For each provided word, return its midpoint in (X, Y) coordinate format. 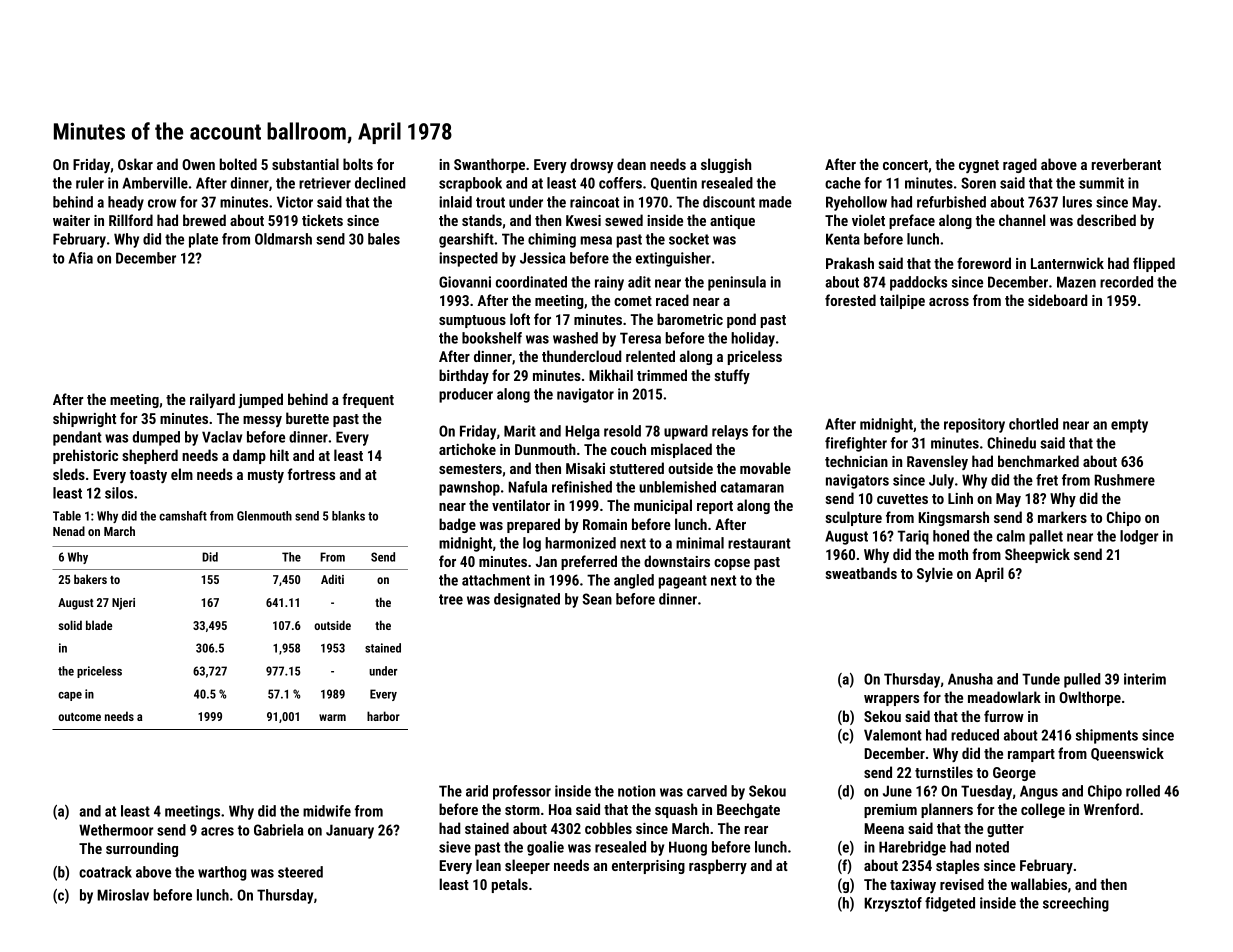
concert (905, 165)
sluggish (726, 165)
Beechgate (748, 810)
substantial (305, 164)
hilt (279, 455)
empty (1129, 426)
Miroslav (123, 895)
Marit (520, 431)
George (1014, 774)
